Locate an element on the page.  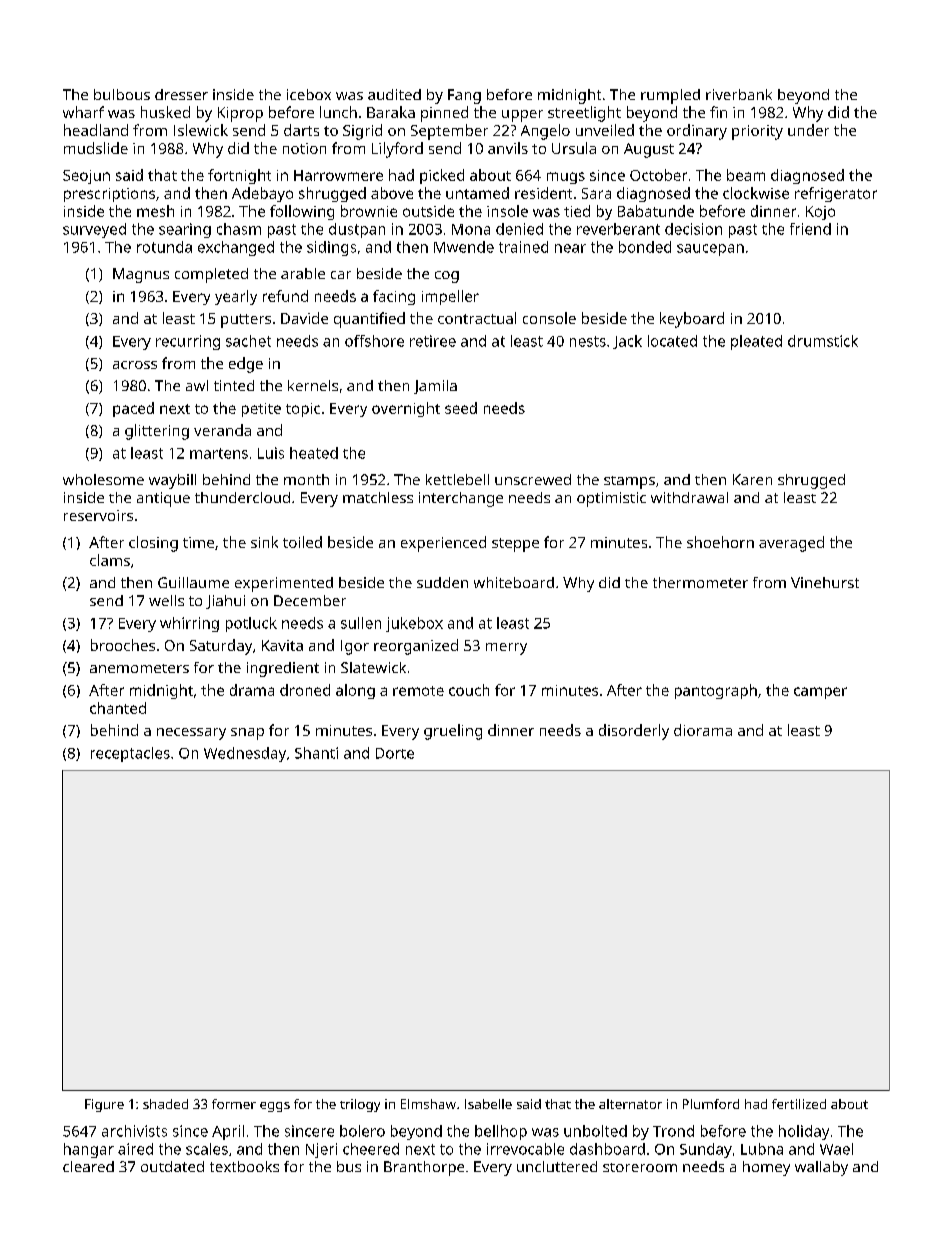
drumstick is located at coordinates (823, 341).
